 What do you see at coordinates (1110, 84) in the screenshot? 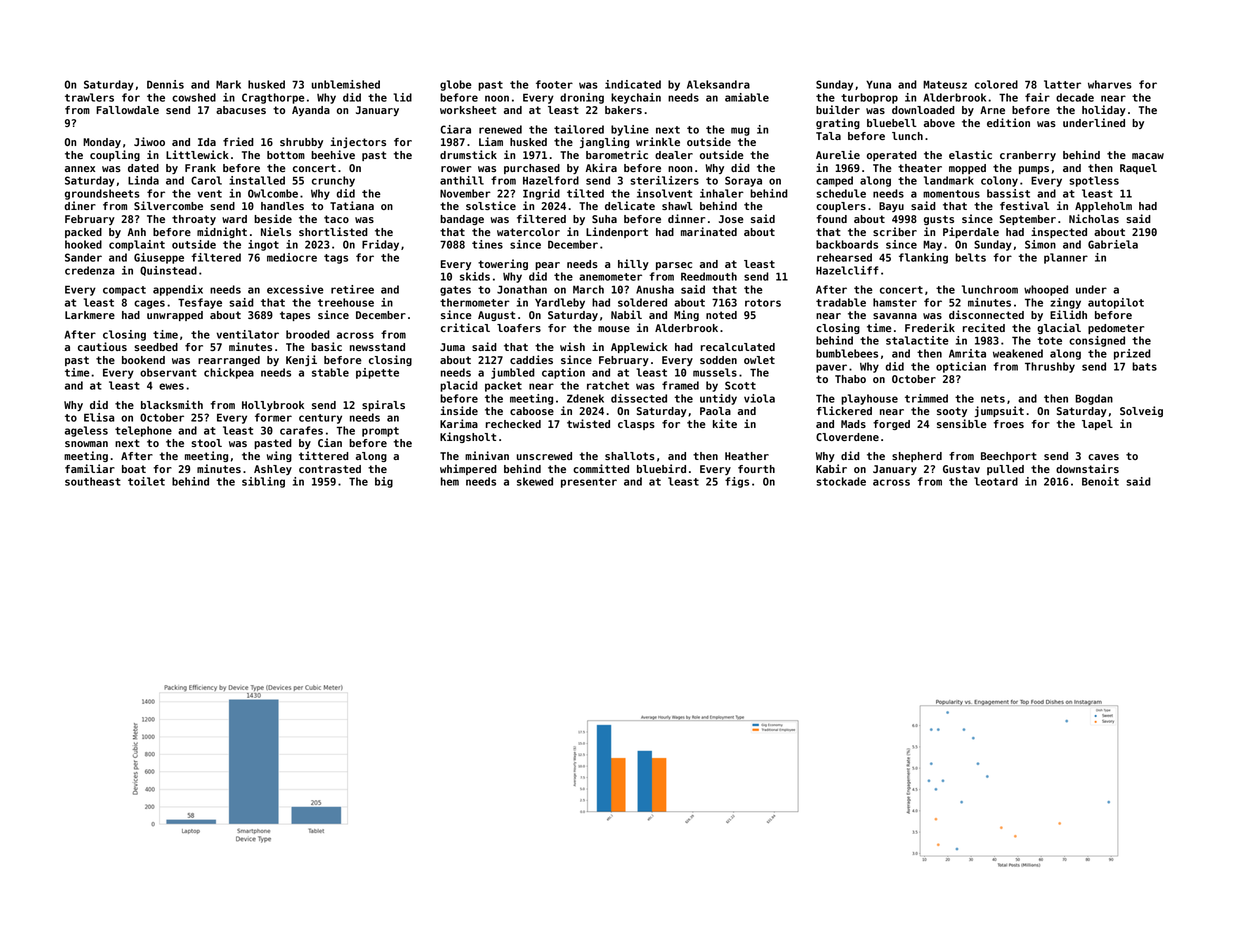
I see `wharves` at bounding box center [1110, 84].
